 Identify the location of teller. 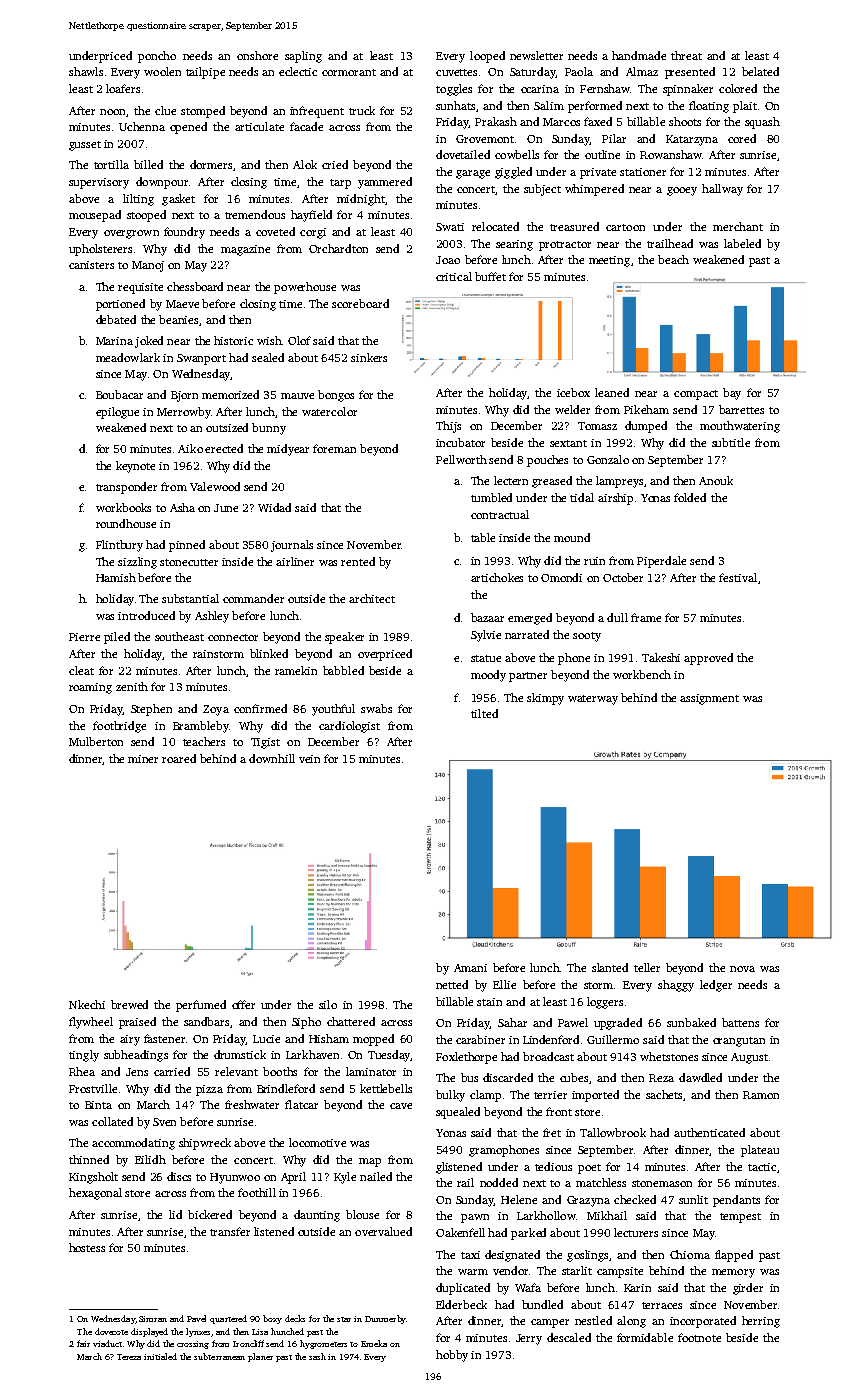
(647, 967).
